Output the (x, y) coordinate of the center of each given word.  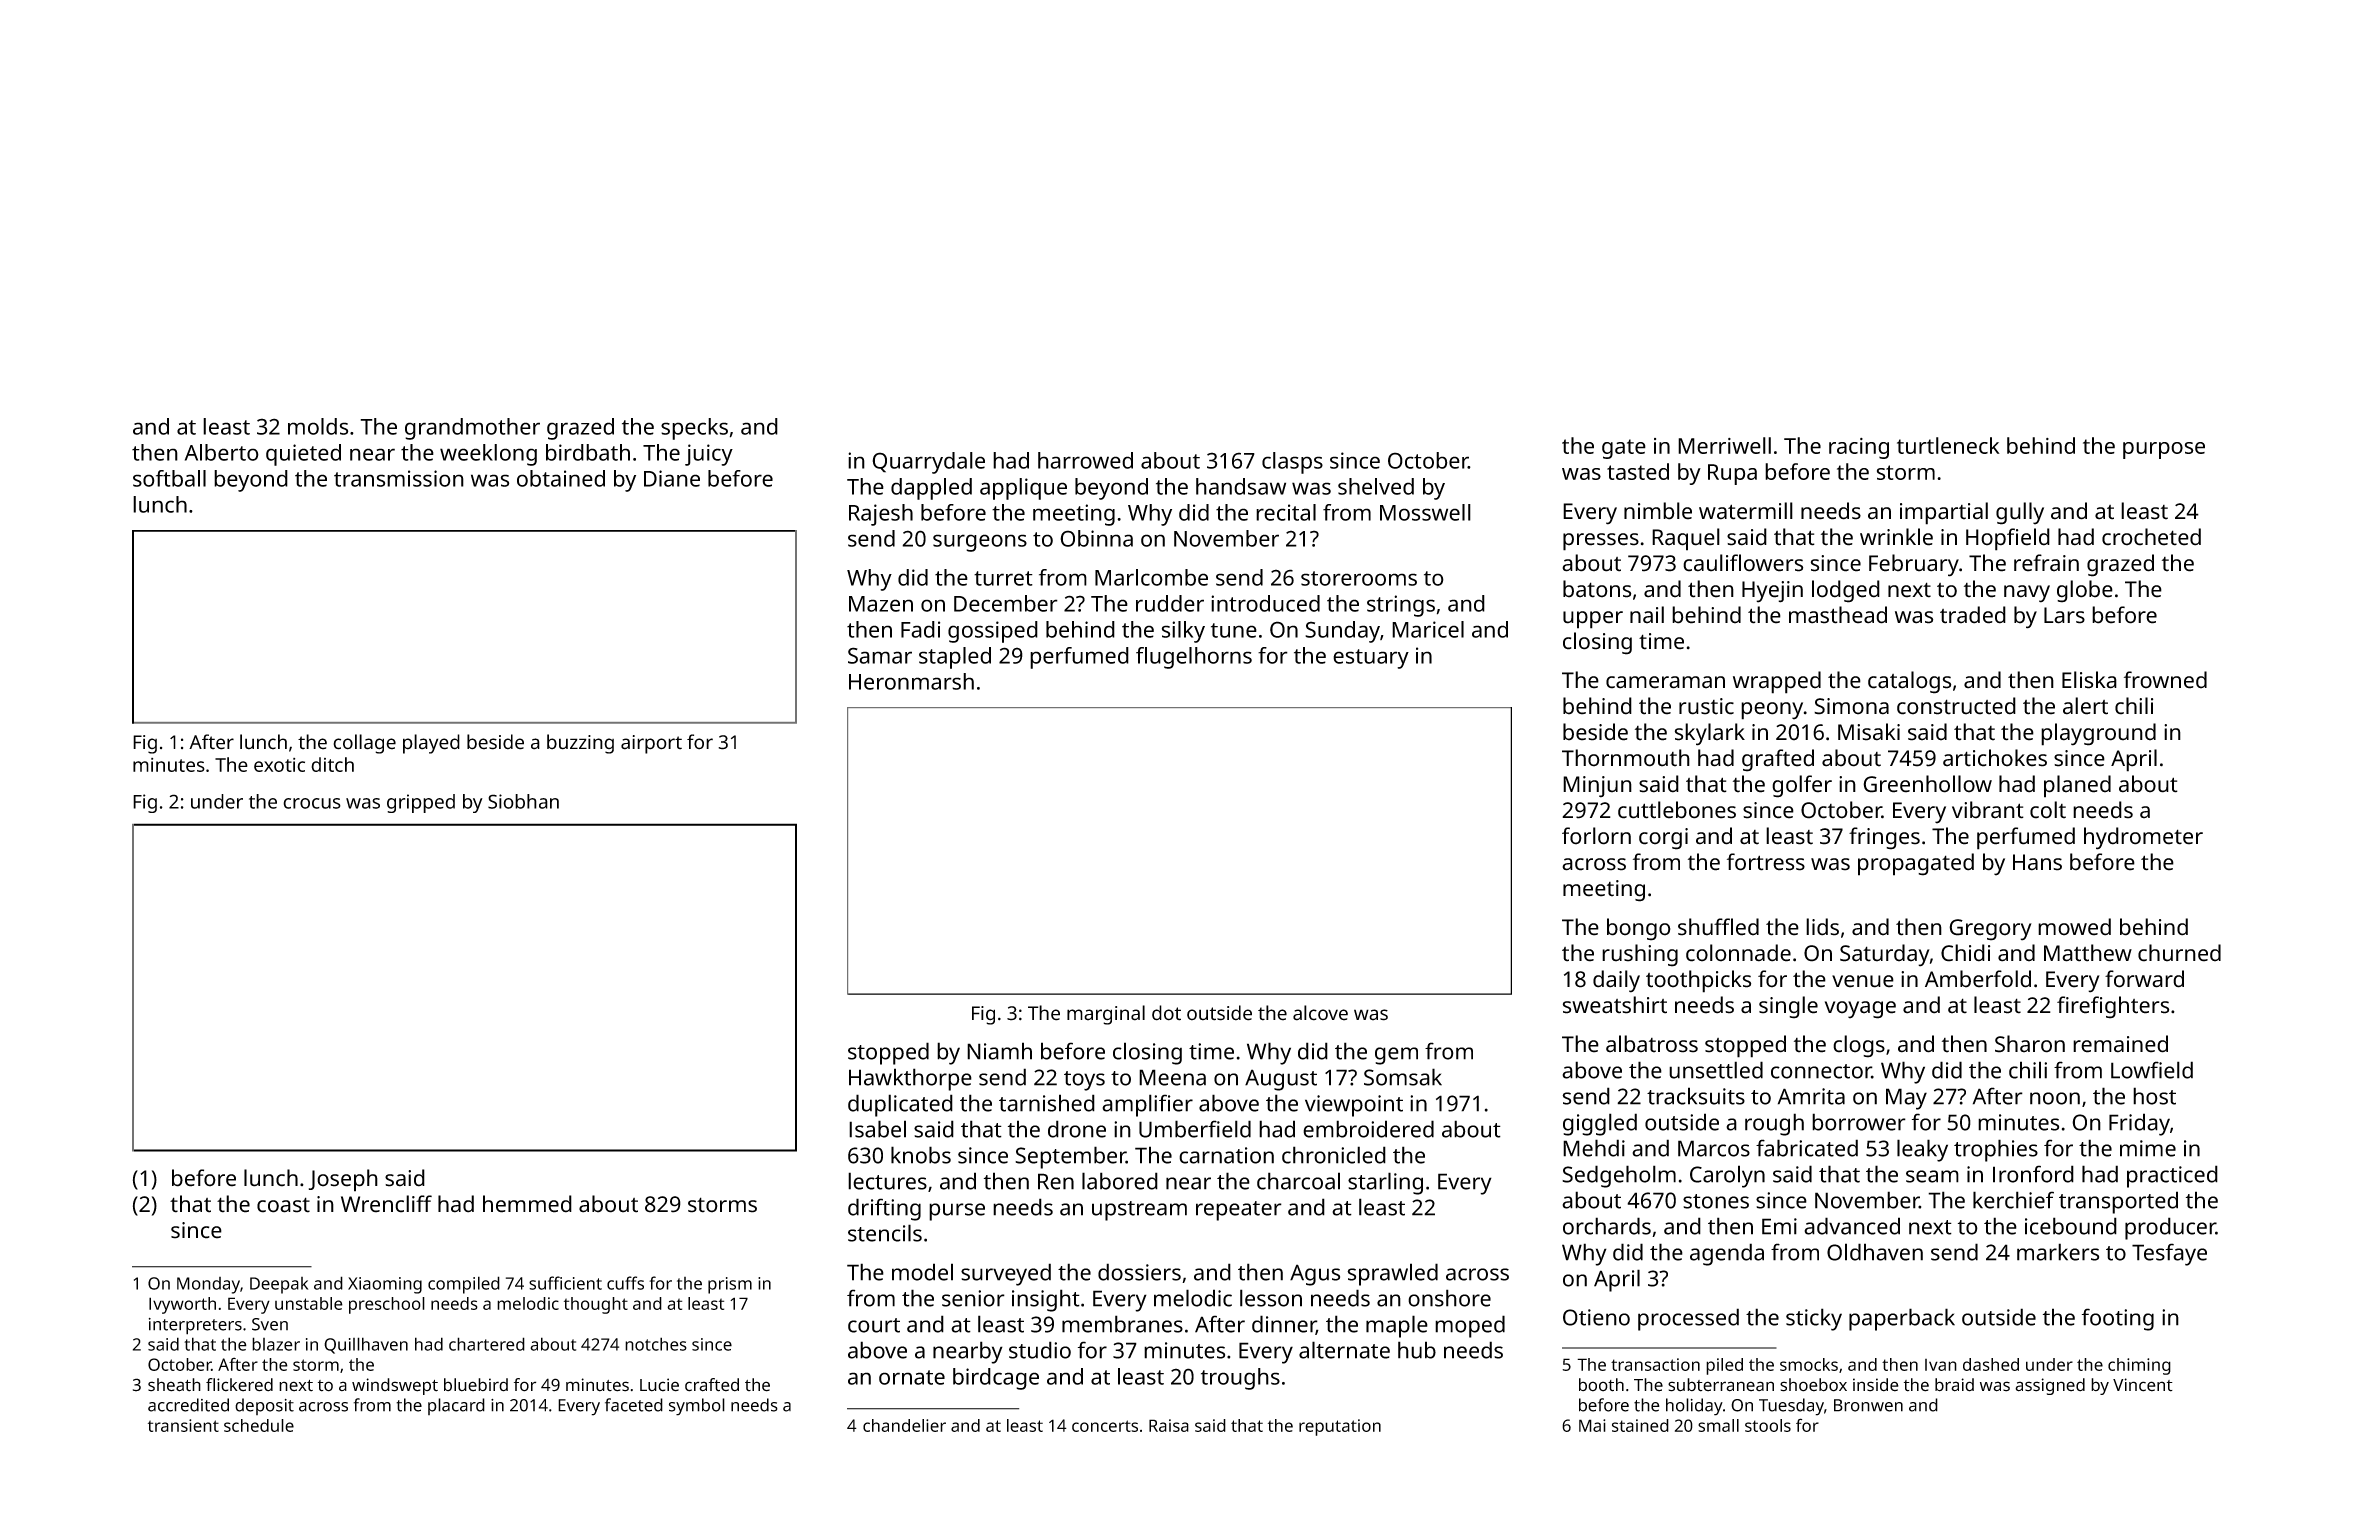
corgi (1663, 839)
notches (656, 1344)
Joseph (343, 1180)
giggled (1600, 1124)
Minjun (1597, 787)
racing (1859, 448)
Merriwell (1724, 445)
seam (1932, 1176)
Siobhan (523, 801)
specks (694, 429)
